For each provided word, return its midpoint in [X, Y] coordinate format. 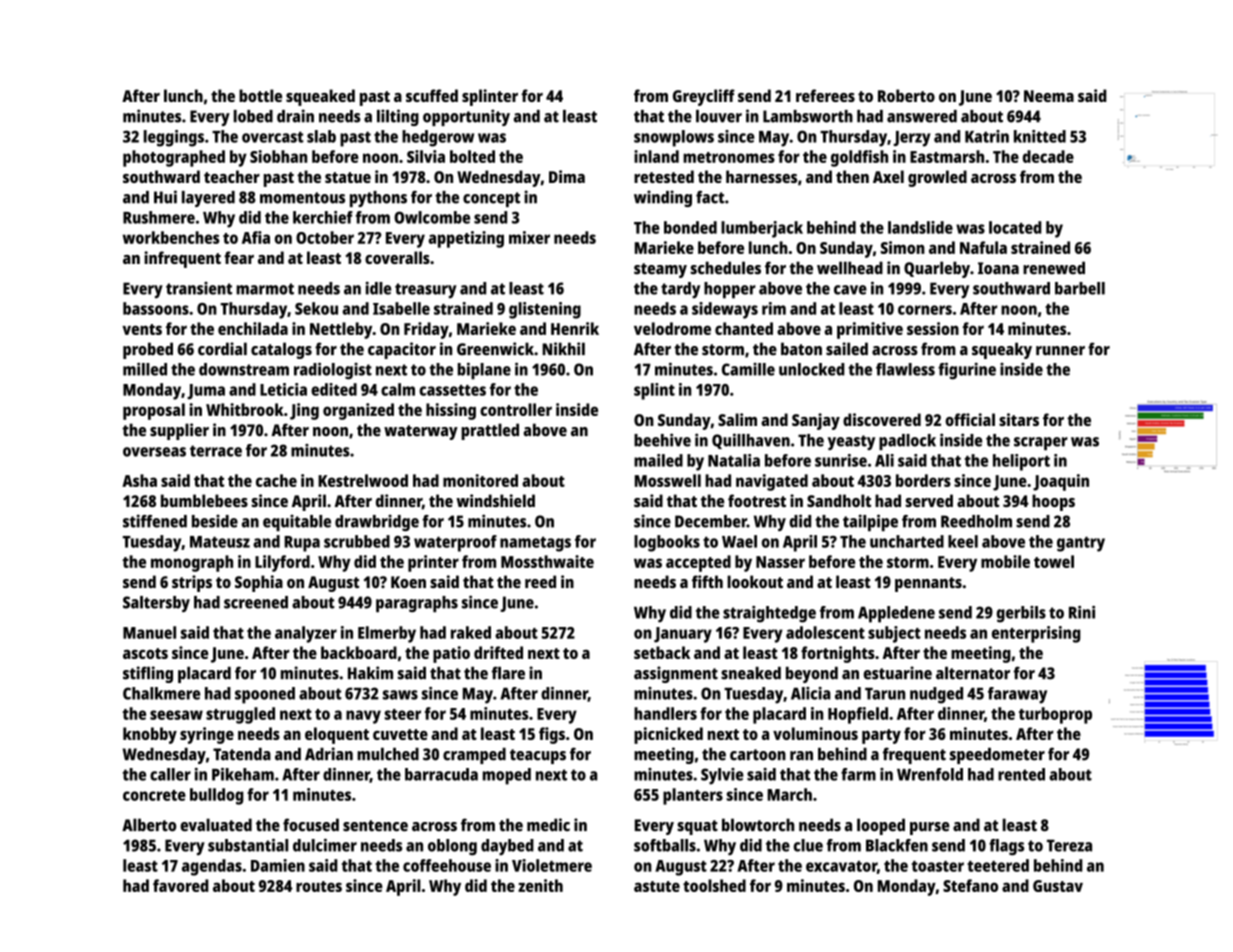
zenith [540, 885]
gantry [1081, 544]
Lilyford [282, 563]
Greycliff [704, 97]
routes [319, 886]
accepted [698, 563]
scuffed [432, 95]
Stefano [970, 885]
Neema [1049, 96]
